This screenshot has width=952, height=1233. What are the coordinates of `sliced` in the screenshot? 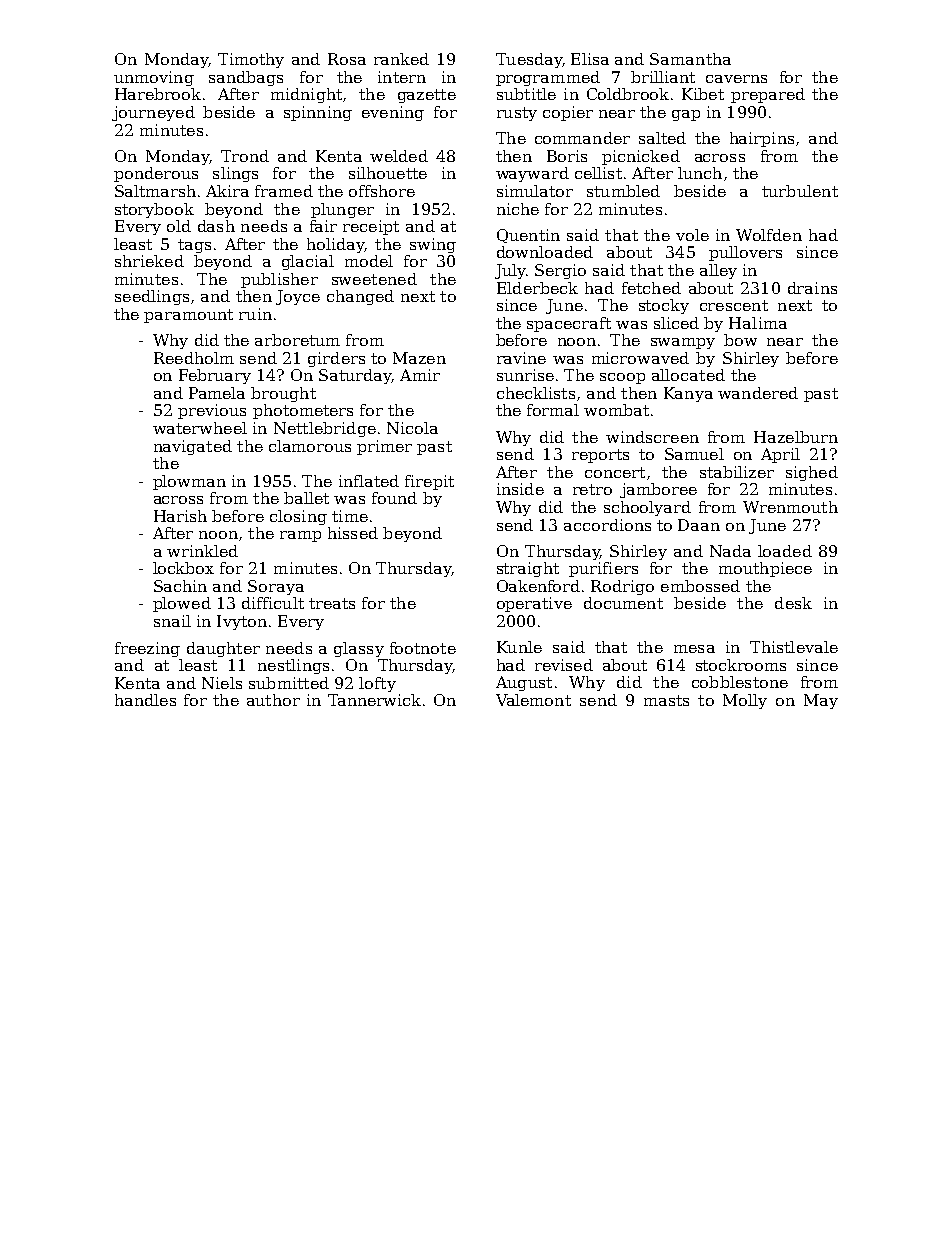 It's located at (676, 323).
